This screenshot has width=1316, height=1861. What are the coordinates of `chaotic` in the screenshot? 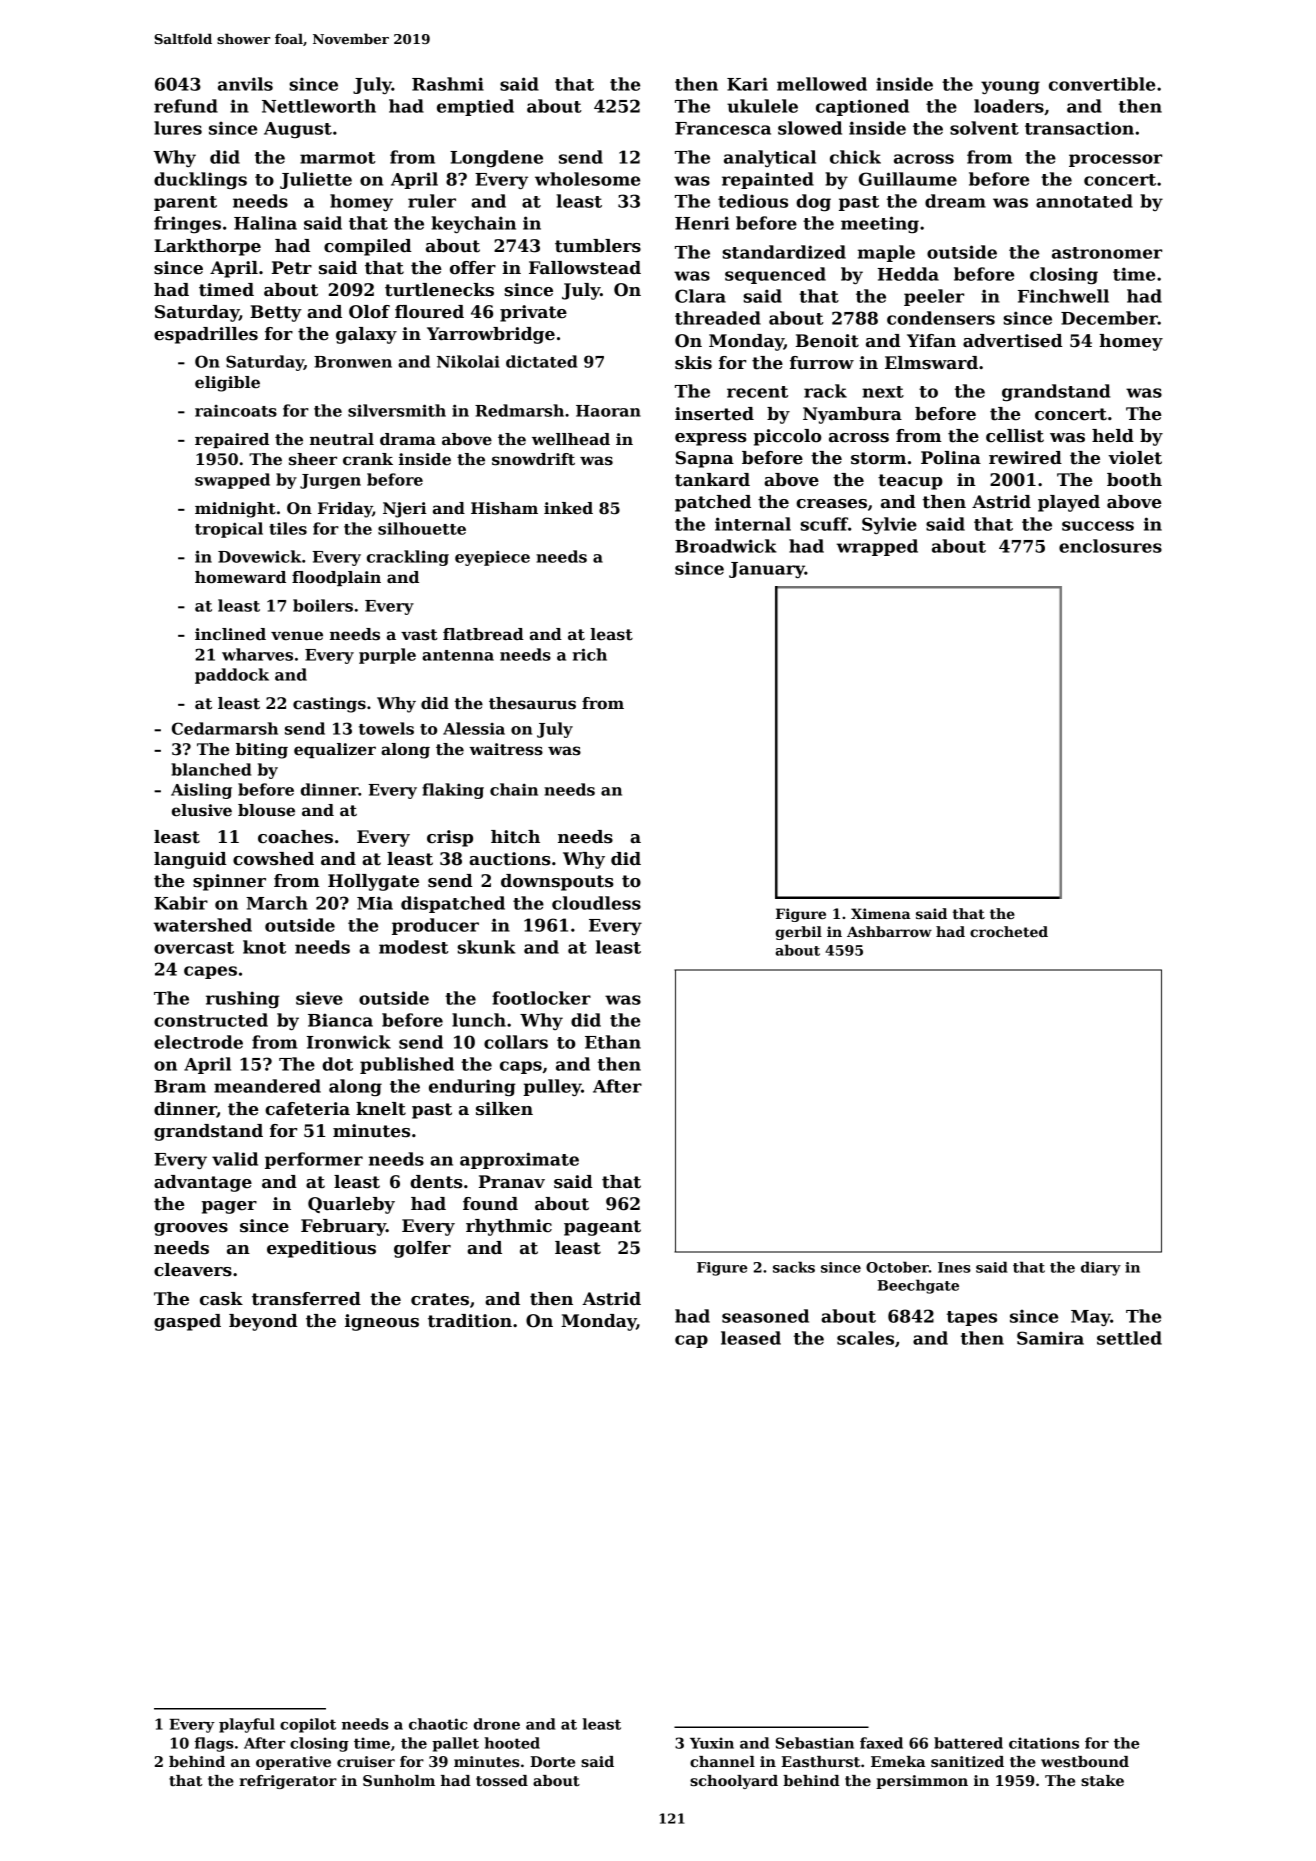 It's located at (438, 1724).
